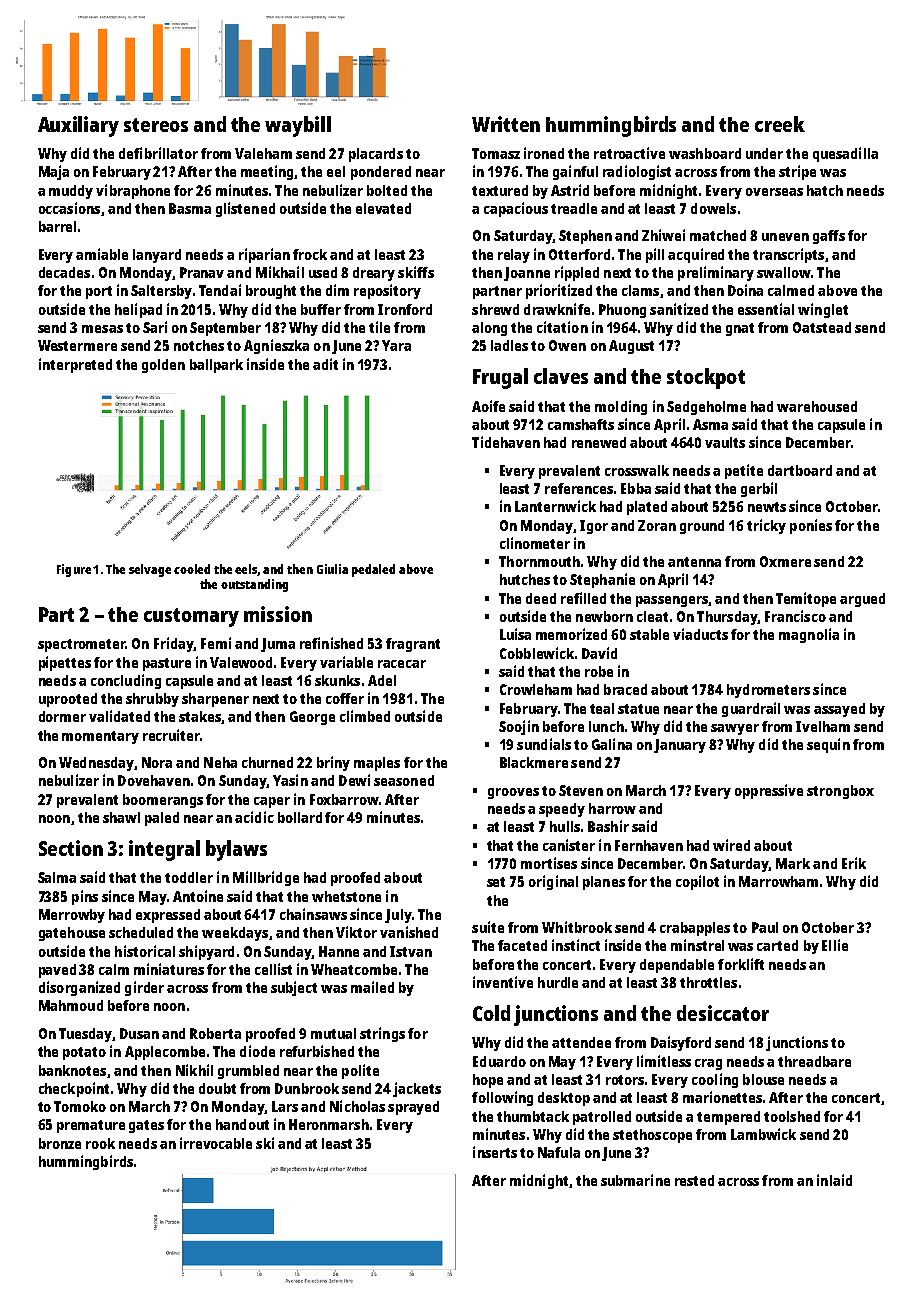 The image size is (924, 1308). Describe the element at coordinates (126, 681) in the screenshot. I see `concluding` at that location.
